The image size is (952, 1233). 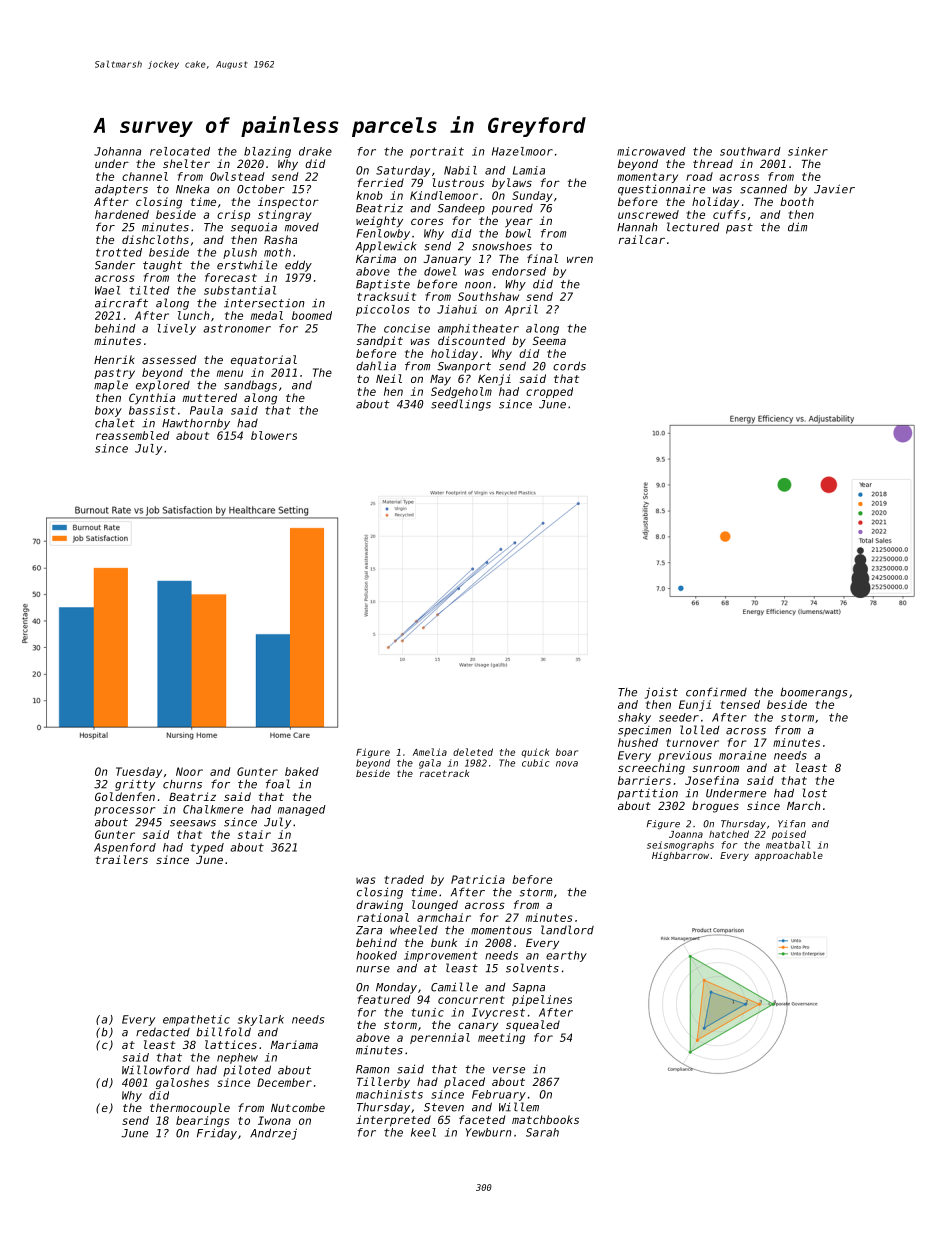 I want to click on southward, so click(x=750, y=151).
